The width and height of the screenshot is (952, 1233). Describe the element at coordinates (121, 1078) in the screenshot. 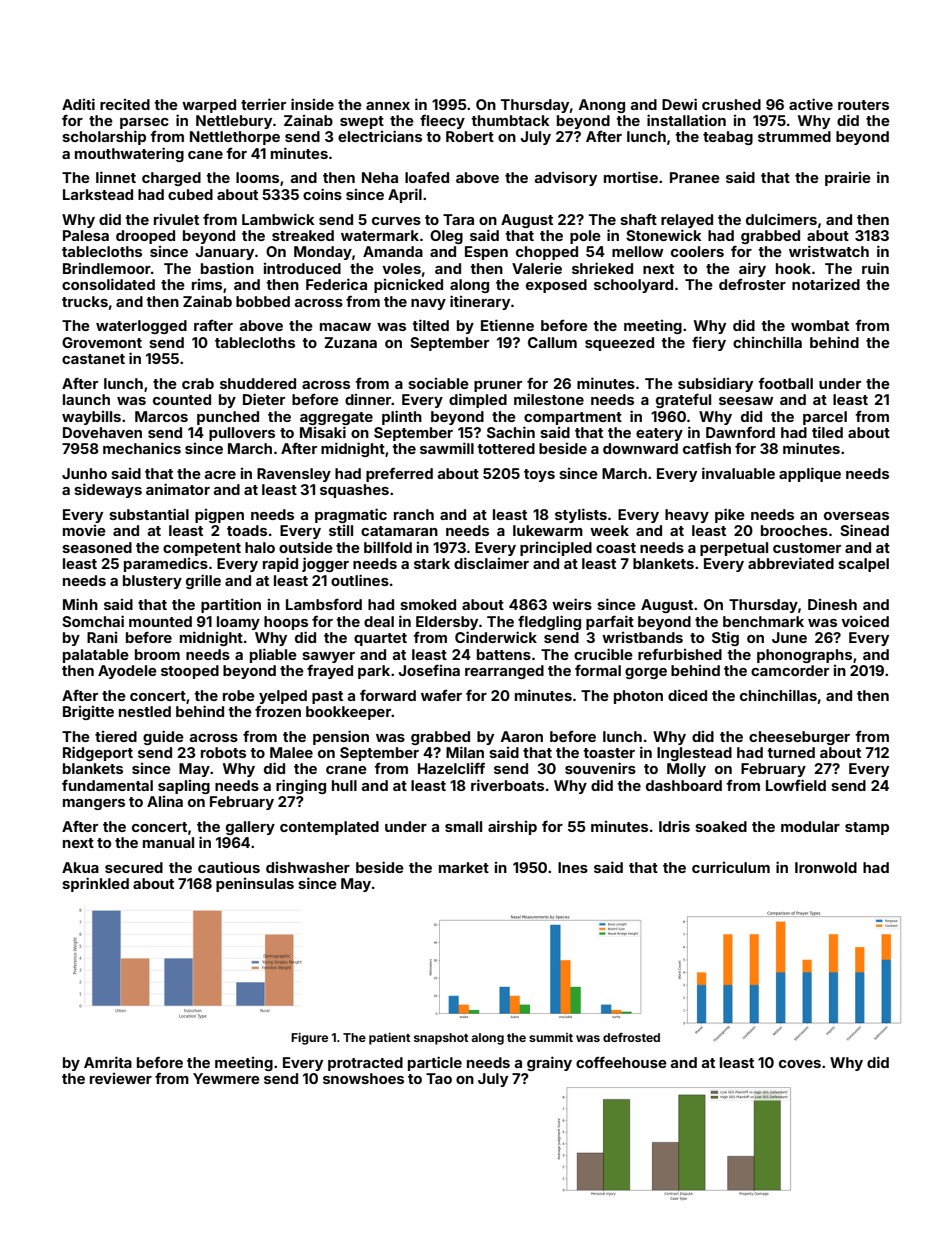

I see `reviewer` at that location.
